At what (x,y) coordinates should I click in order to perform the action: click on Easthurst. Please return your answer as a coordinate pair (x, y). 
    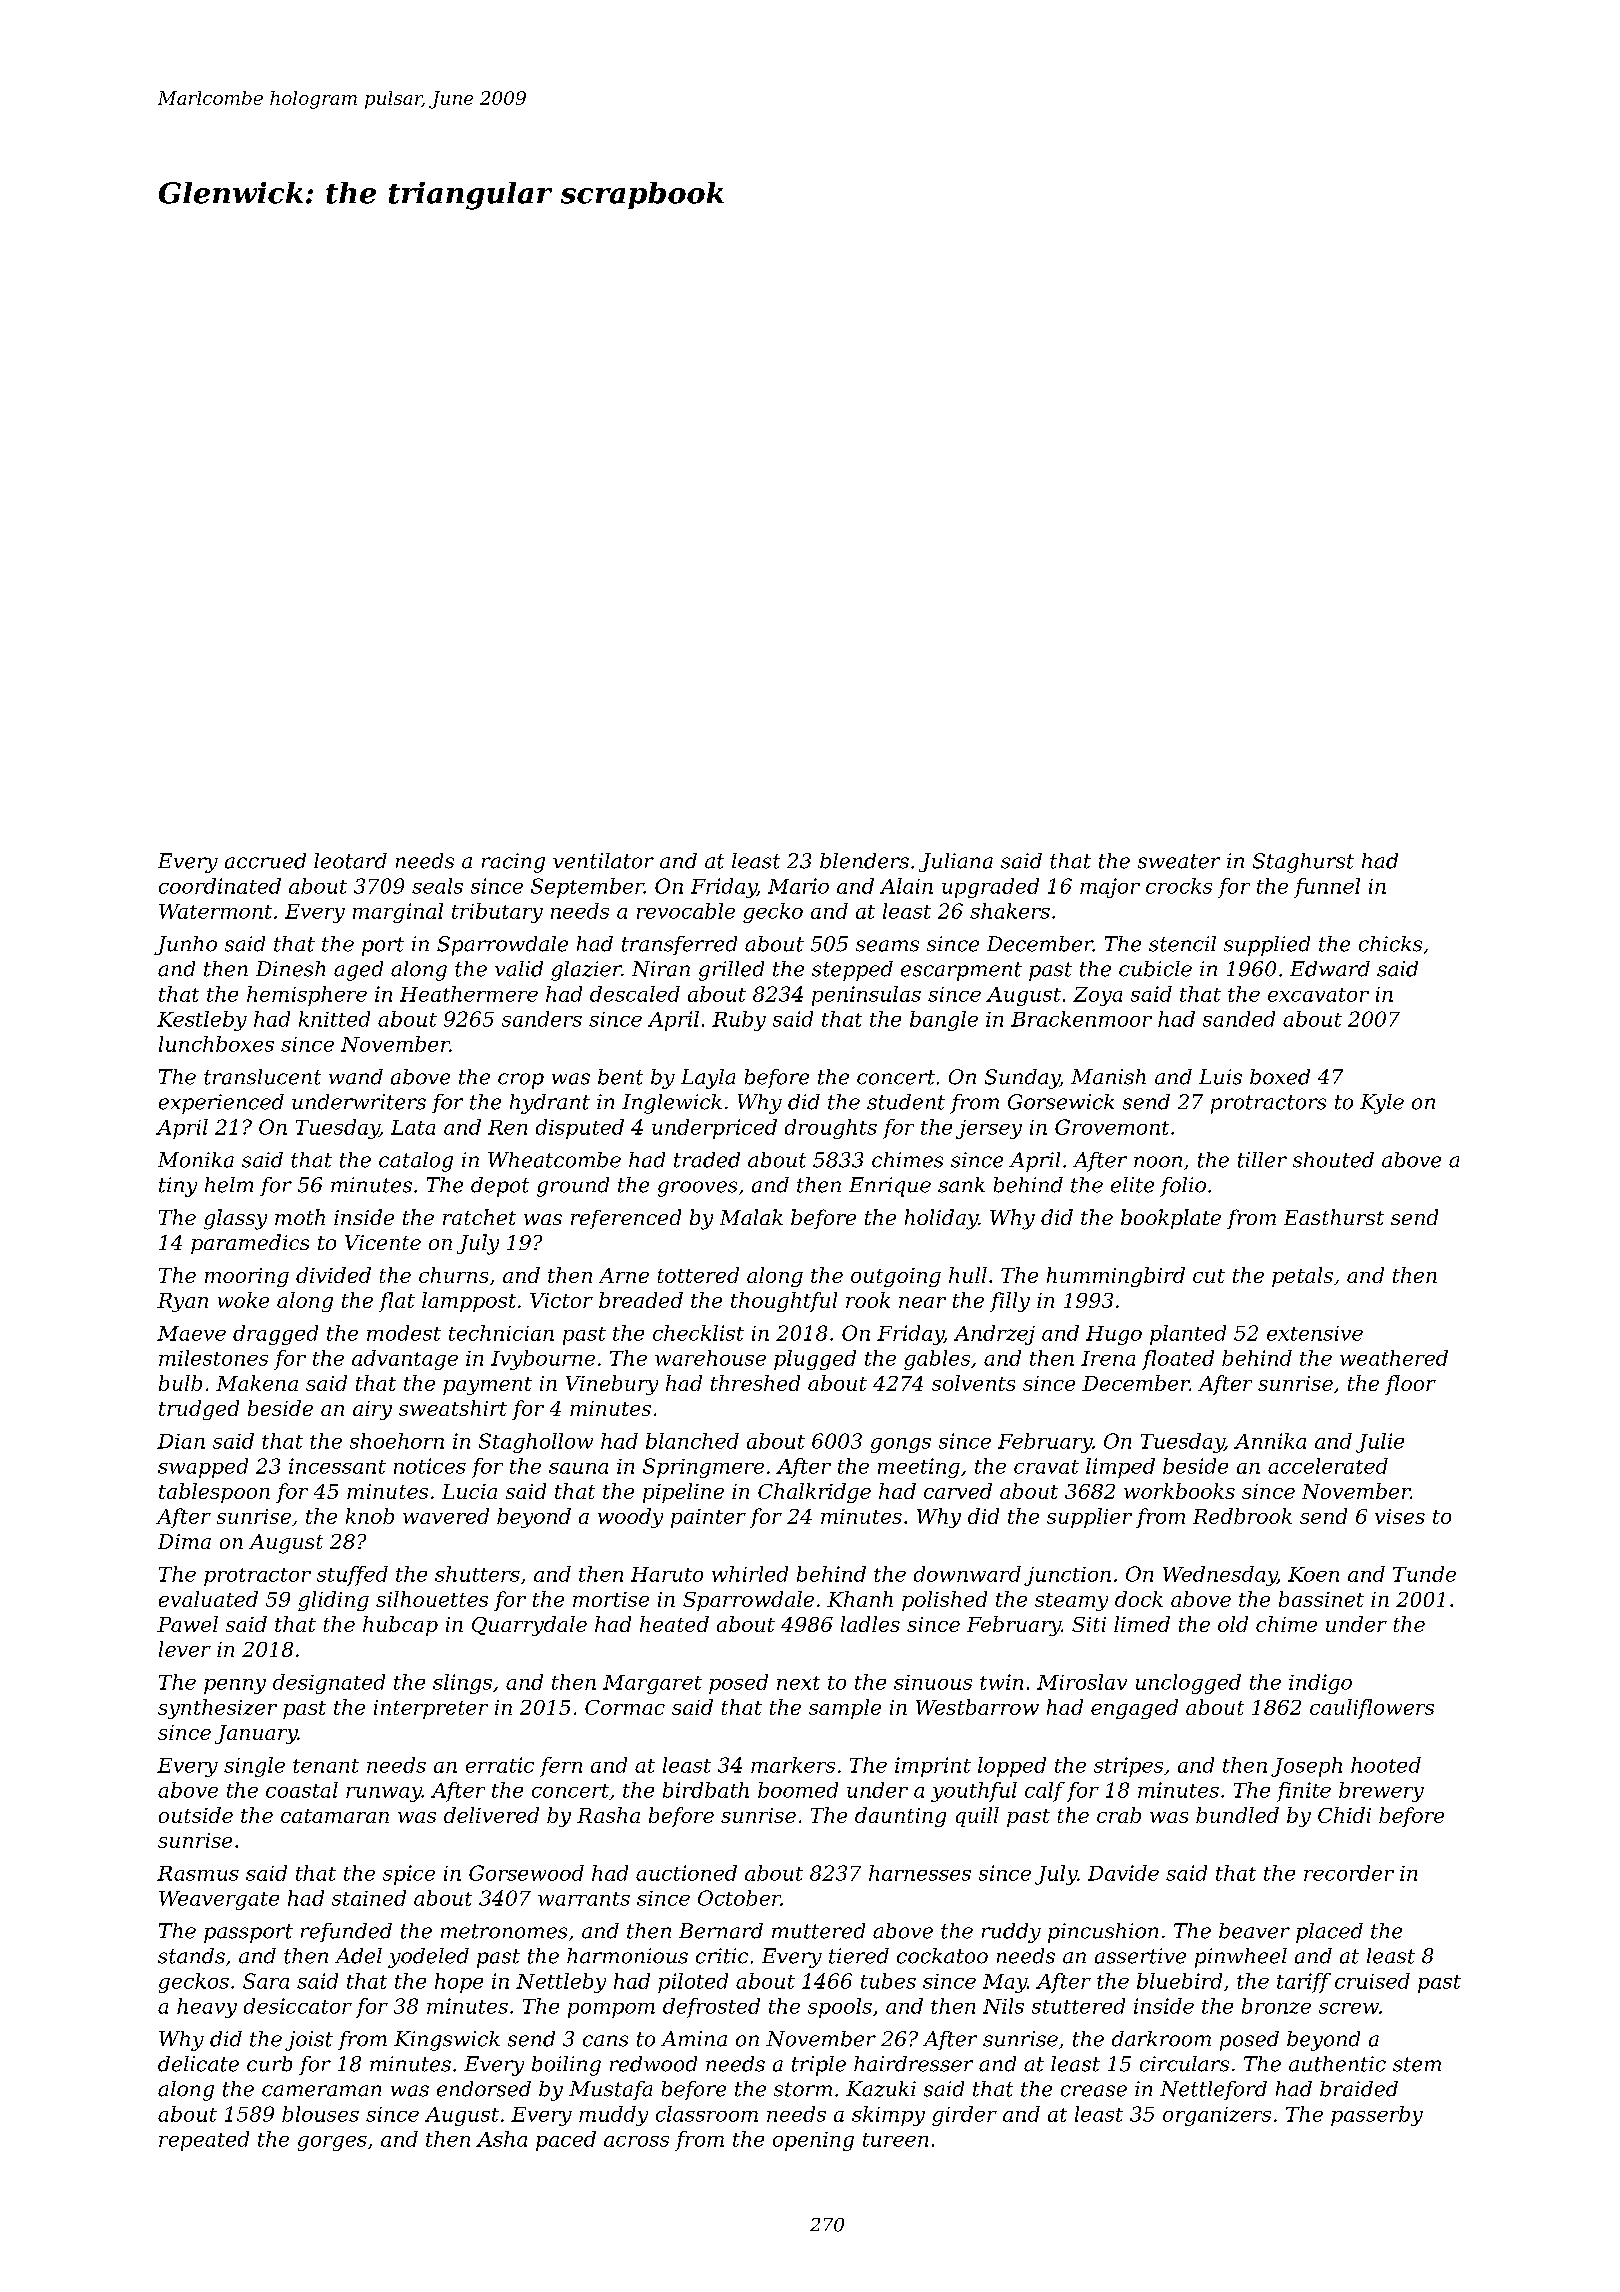
    Looking at the image, I should click on (1334, 1217).
